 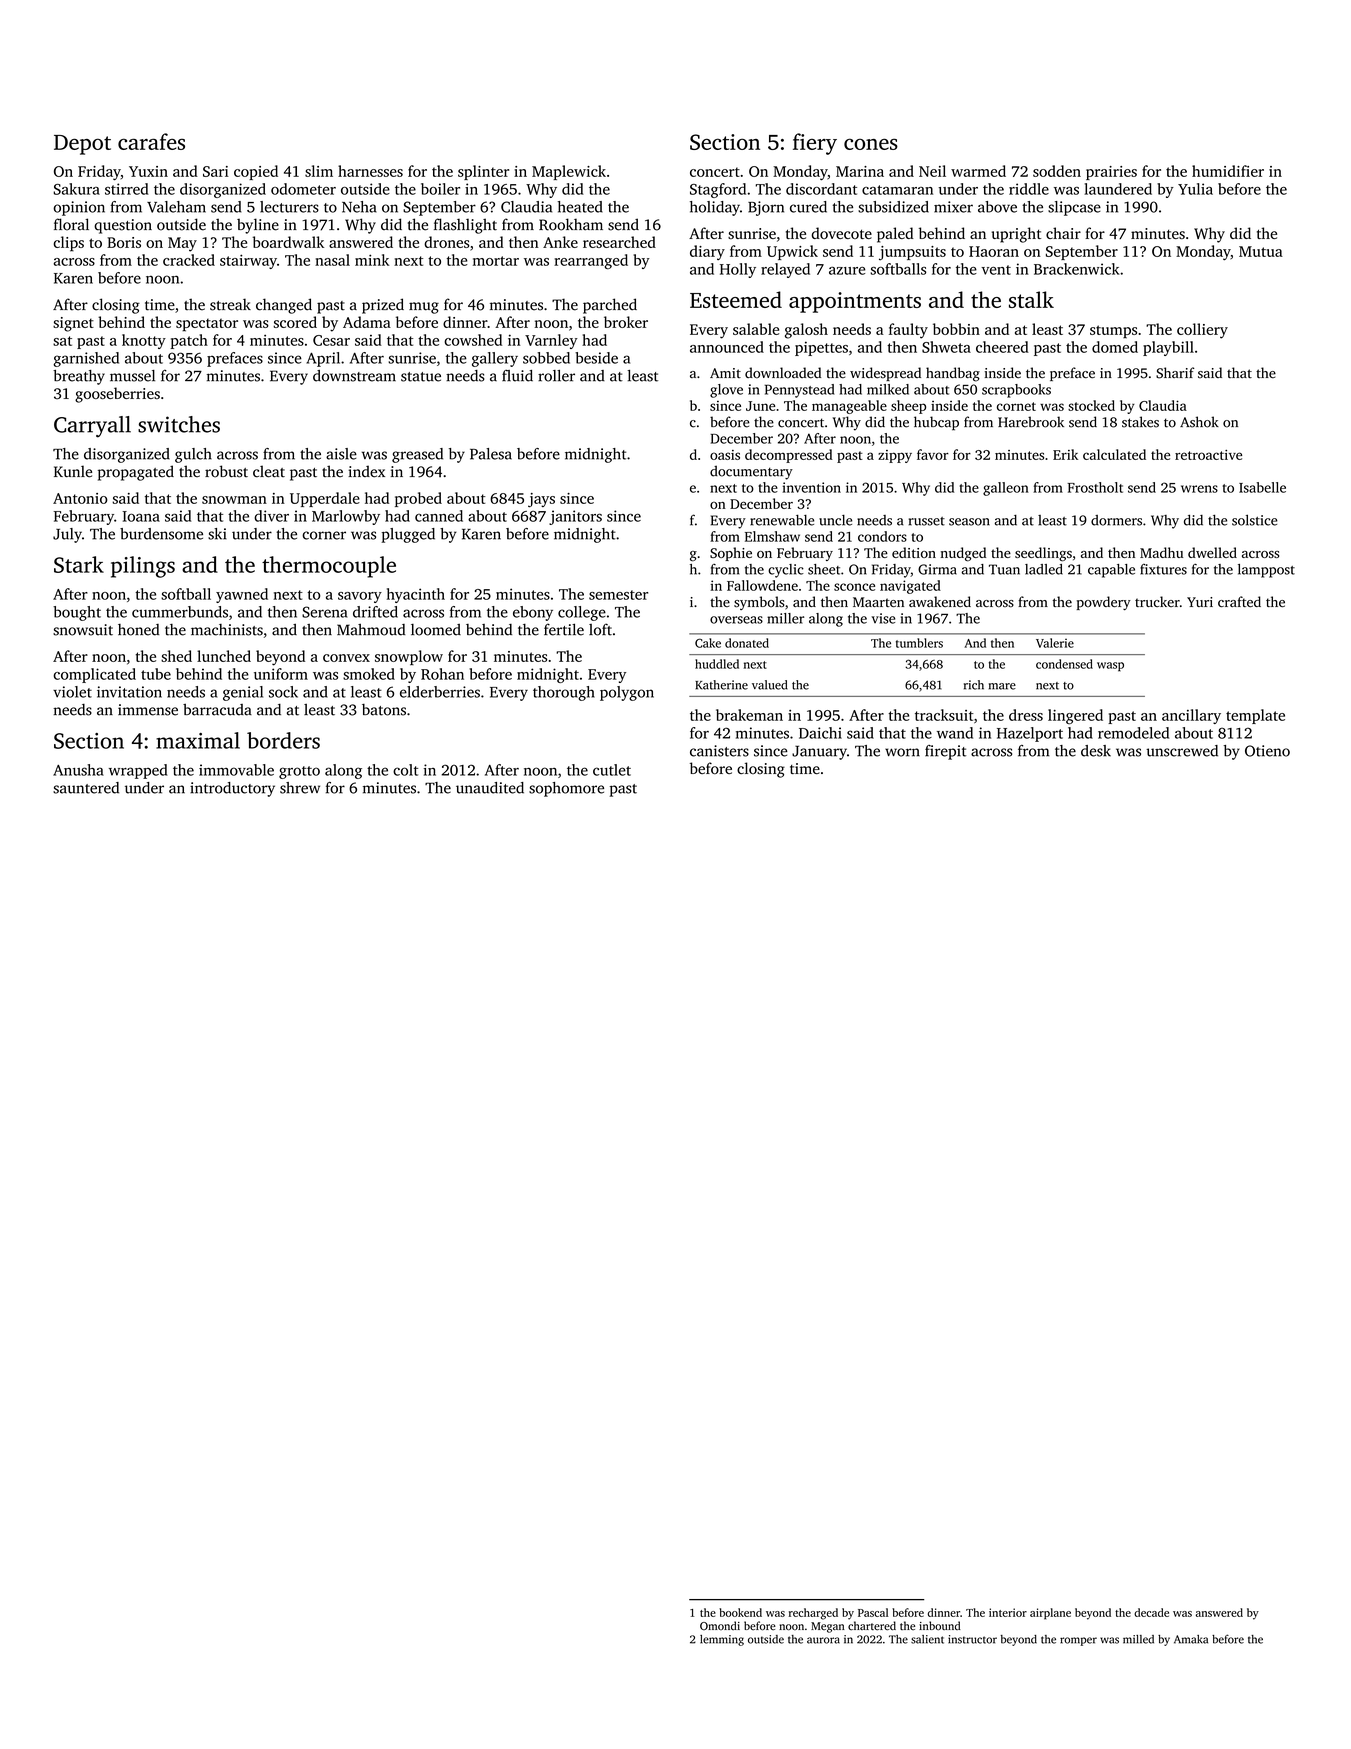 I want to click on fiery, so click(x=815, y=144).
